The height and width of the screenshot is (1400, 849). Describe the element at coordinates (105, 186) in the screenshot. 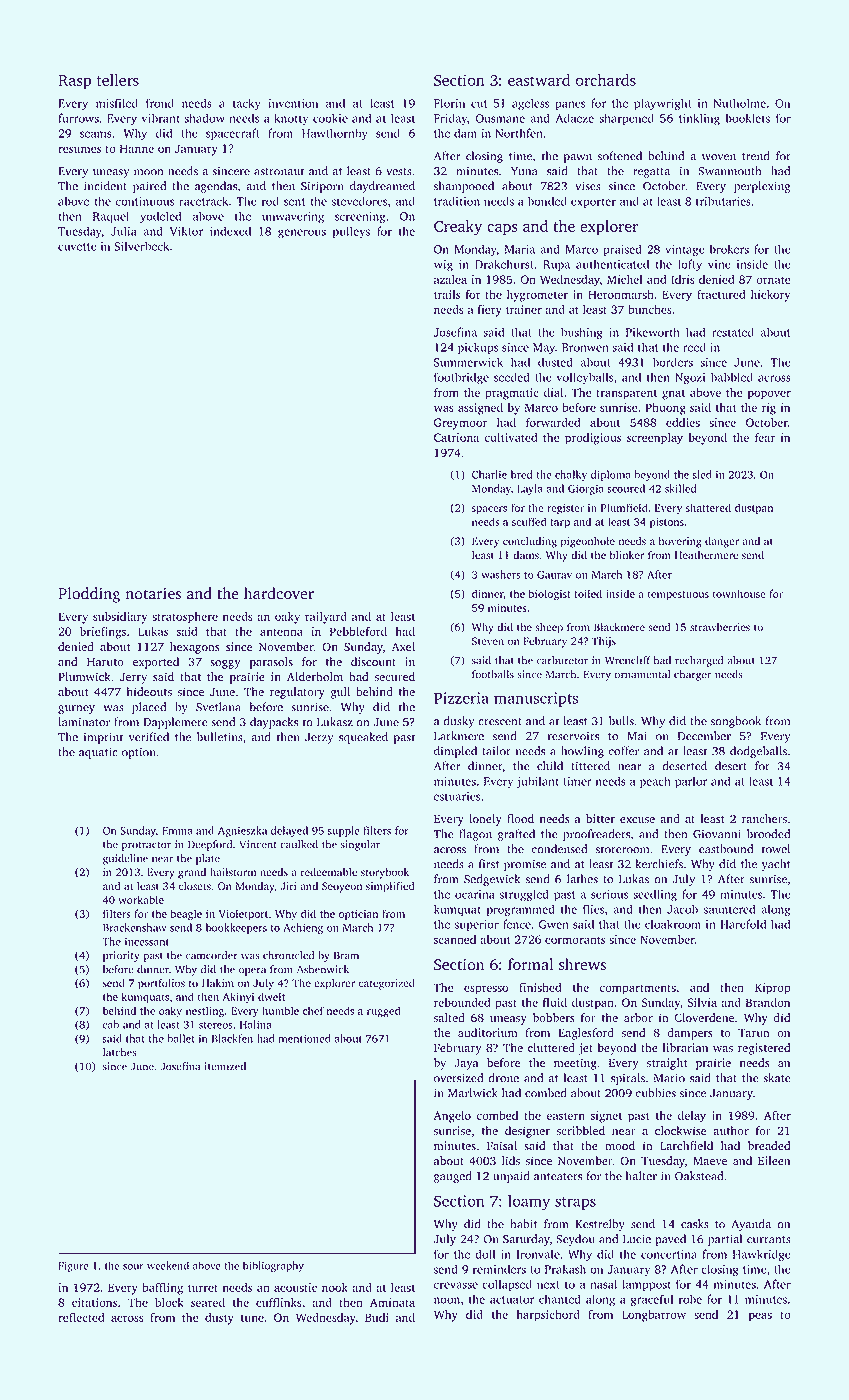

I see `incident` at that location.
